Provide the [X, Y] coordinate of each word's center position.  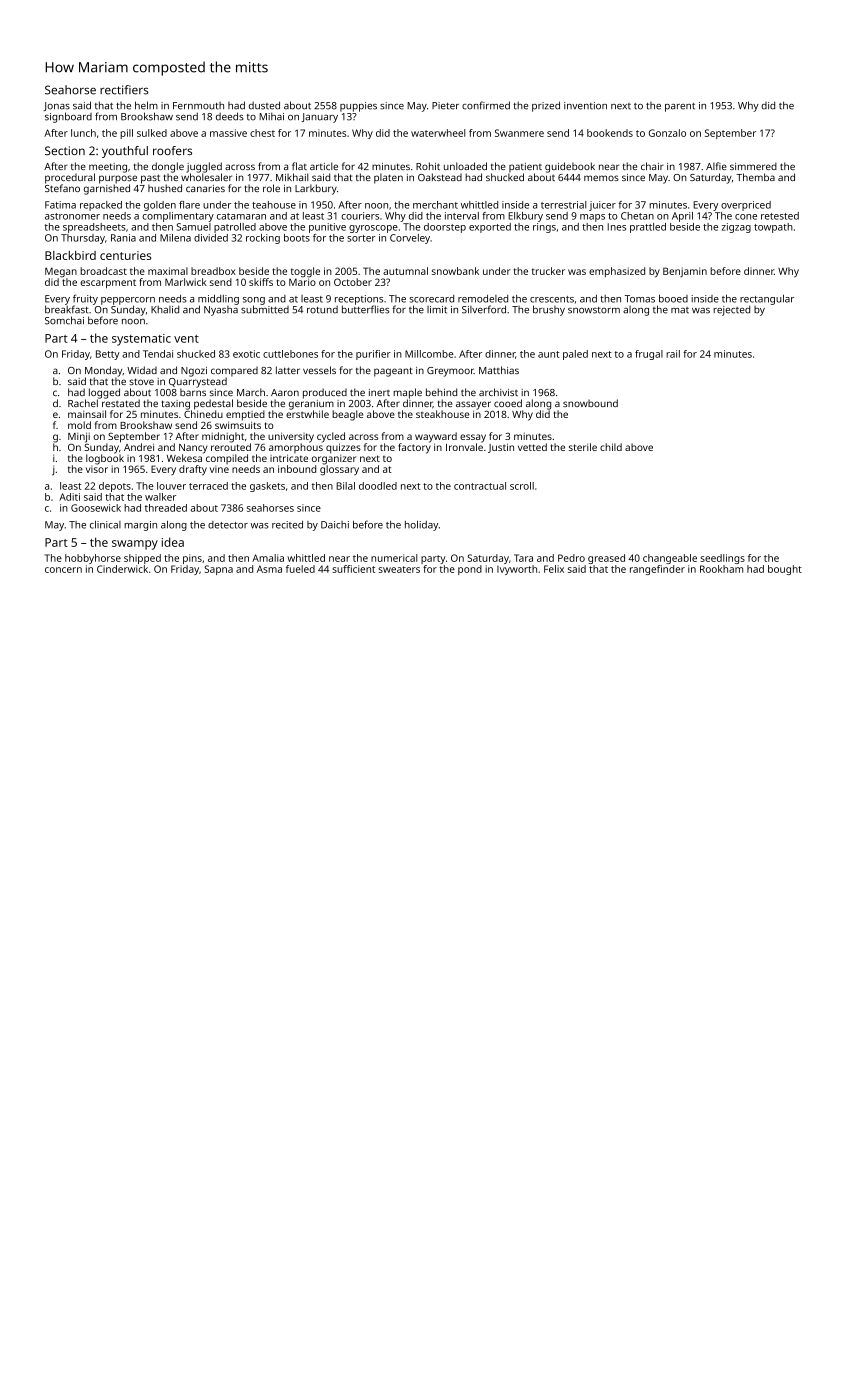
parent [680, 107]
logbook [105, 459]
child [611, 447]
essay [473, 438]
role [271, 188]
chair [652, 166]
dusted [264, 105]
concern [63, 570]
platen [388, 178]
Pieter [445, 106]
